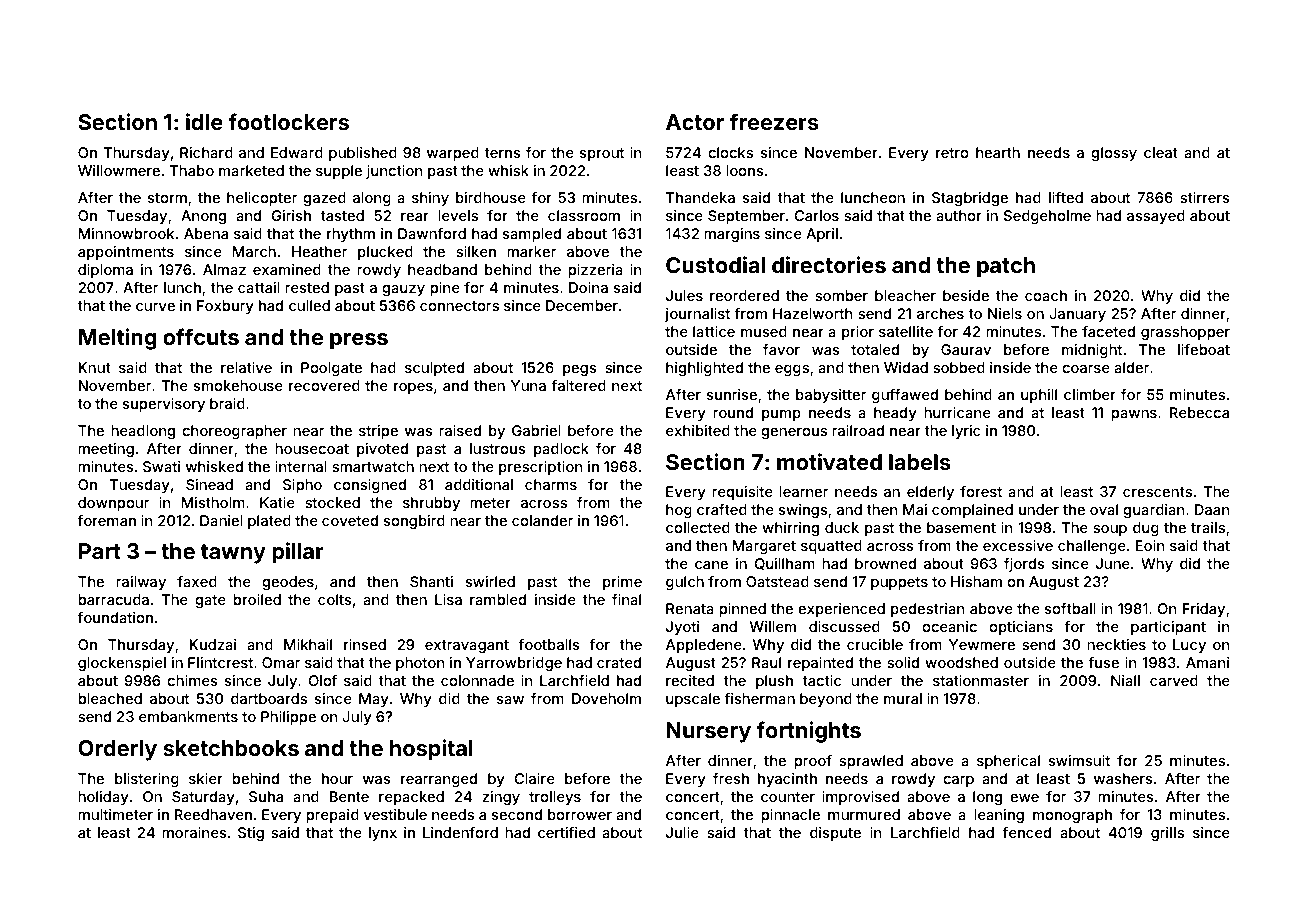 This screenshot has height=924, width=1308. Describe the element at coordinates (981, 680) in the screenshot. I see `stationmaster` at that location.
